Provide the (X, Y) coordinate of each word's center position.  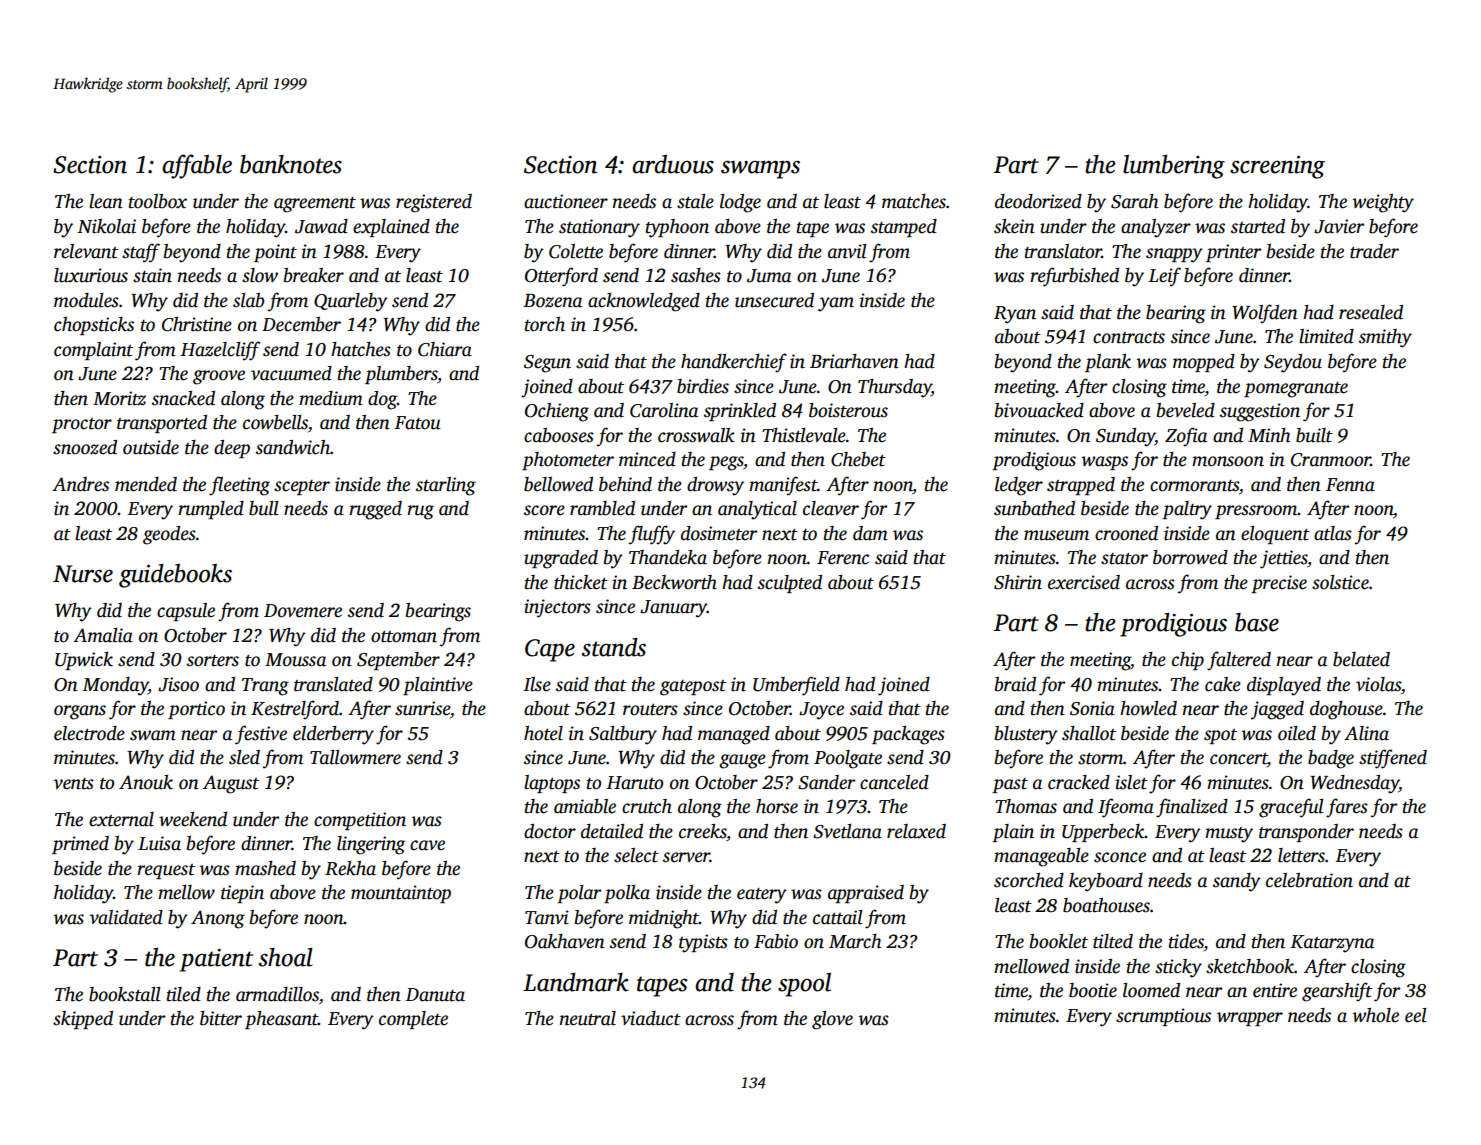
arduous (673, 164)
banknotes (291, 164)
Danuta (435, 995)
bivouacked (1039, 410)
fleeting (239, 486)
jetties (1284, 559)
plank (1108, 363)
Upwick (84, 661)
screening (1277, 167)
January (673, 609)
